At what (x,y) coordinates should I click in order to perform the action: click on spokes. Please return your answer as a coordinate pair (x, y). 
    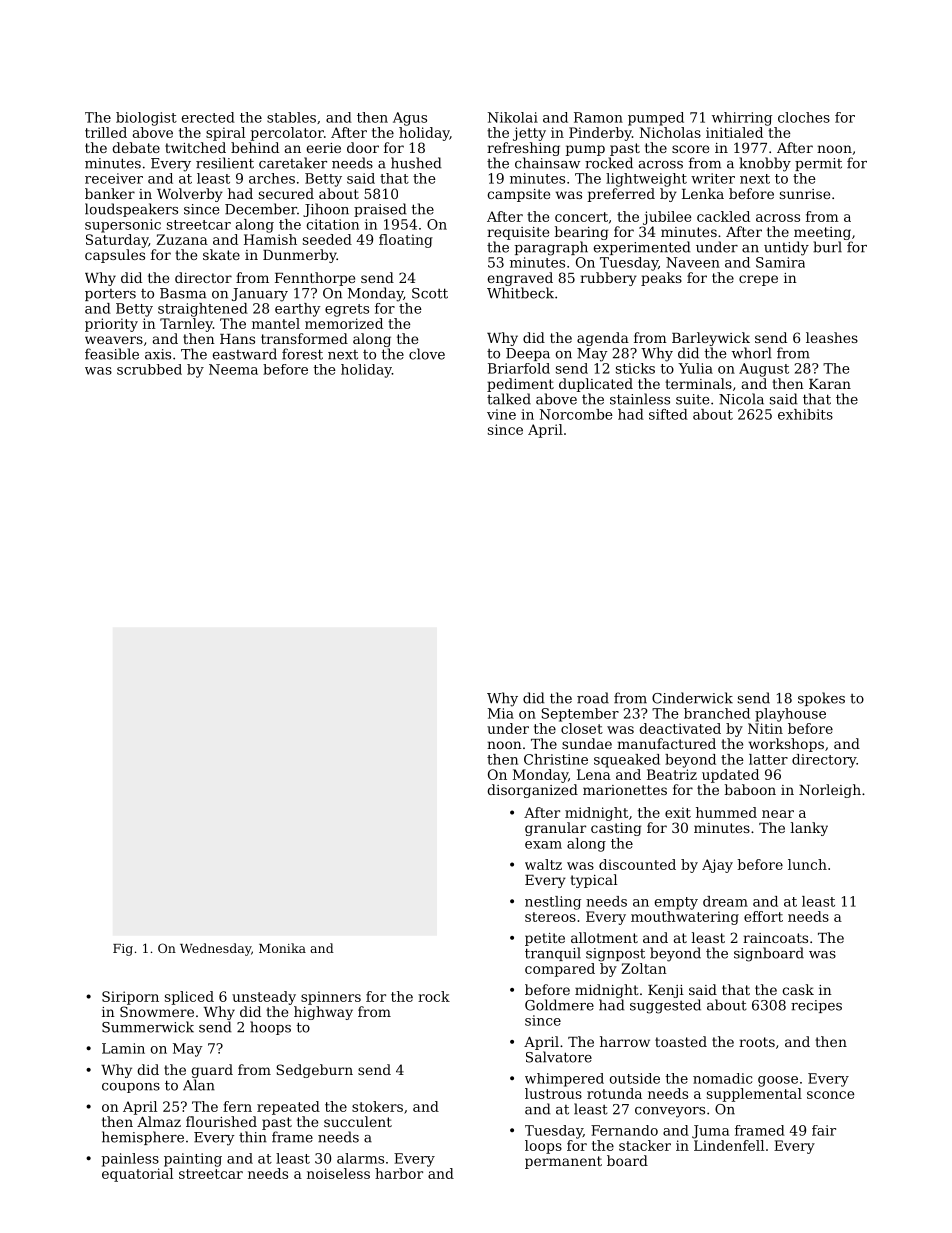
    Looking at the image, I should click on (821, 699).
